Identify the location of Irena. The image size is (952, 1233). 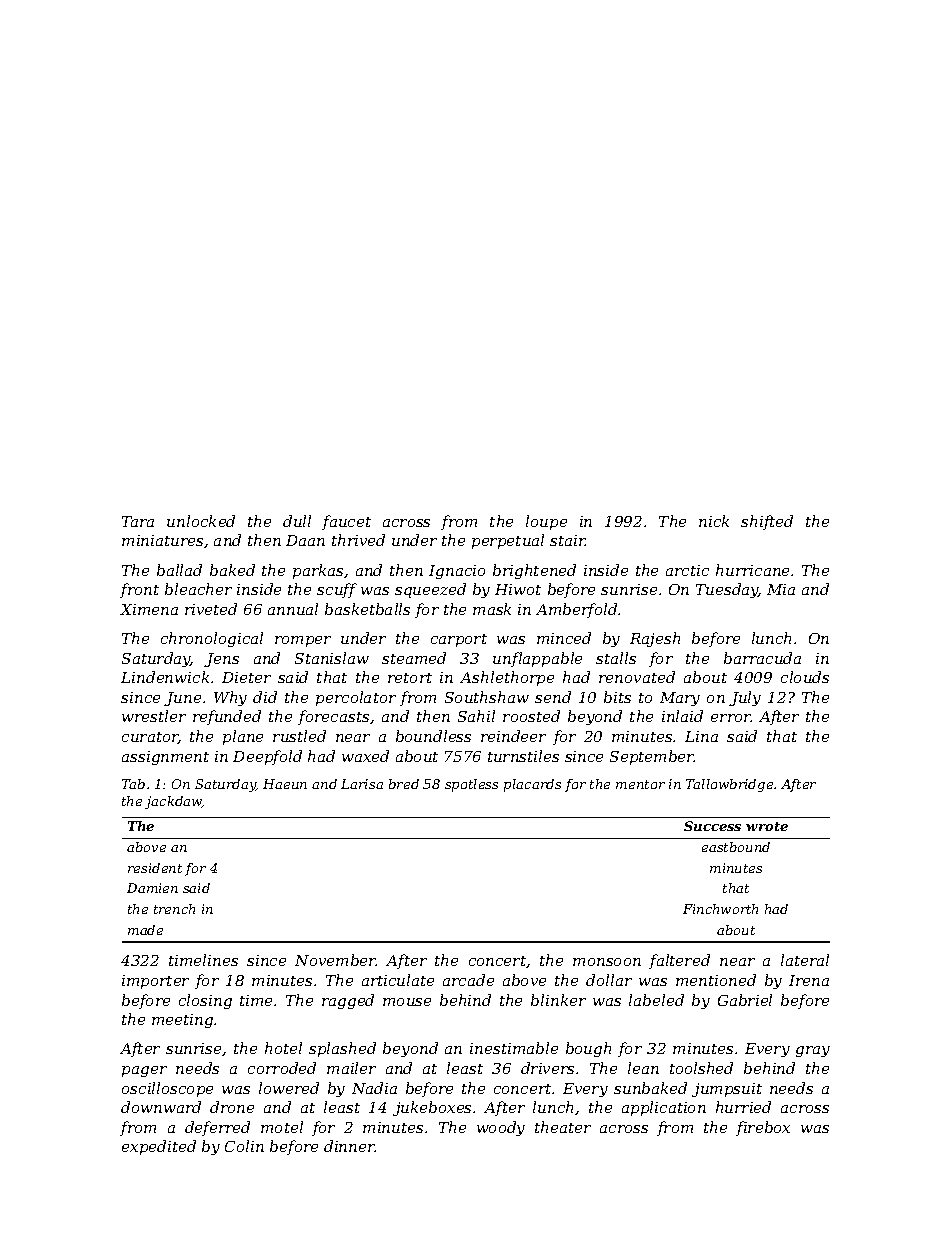
(809, 980).
